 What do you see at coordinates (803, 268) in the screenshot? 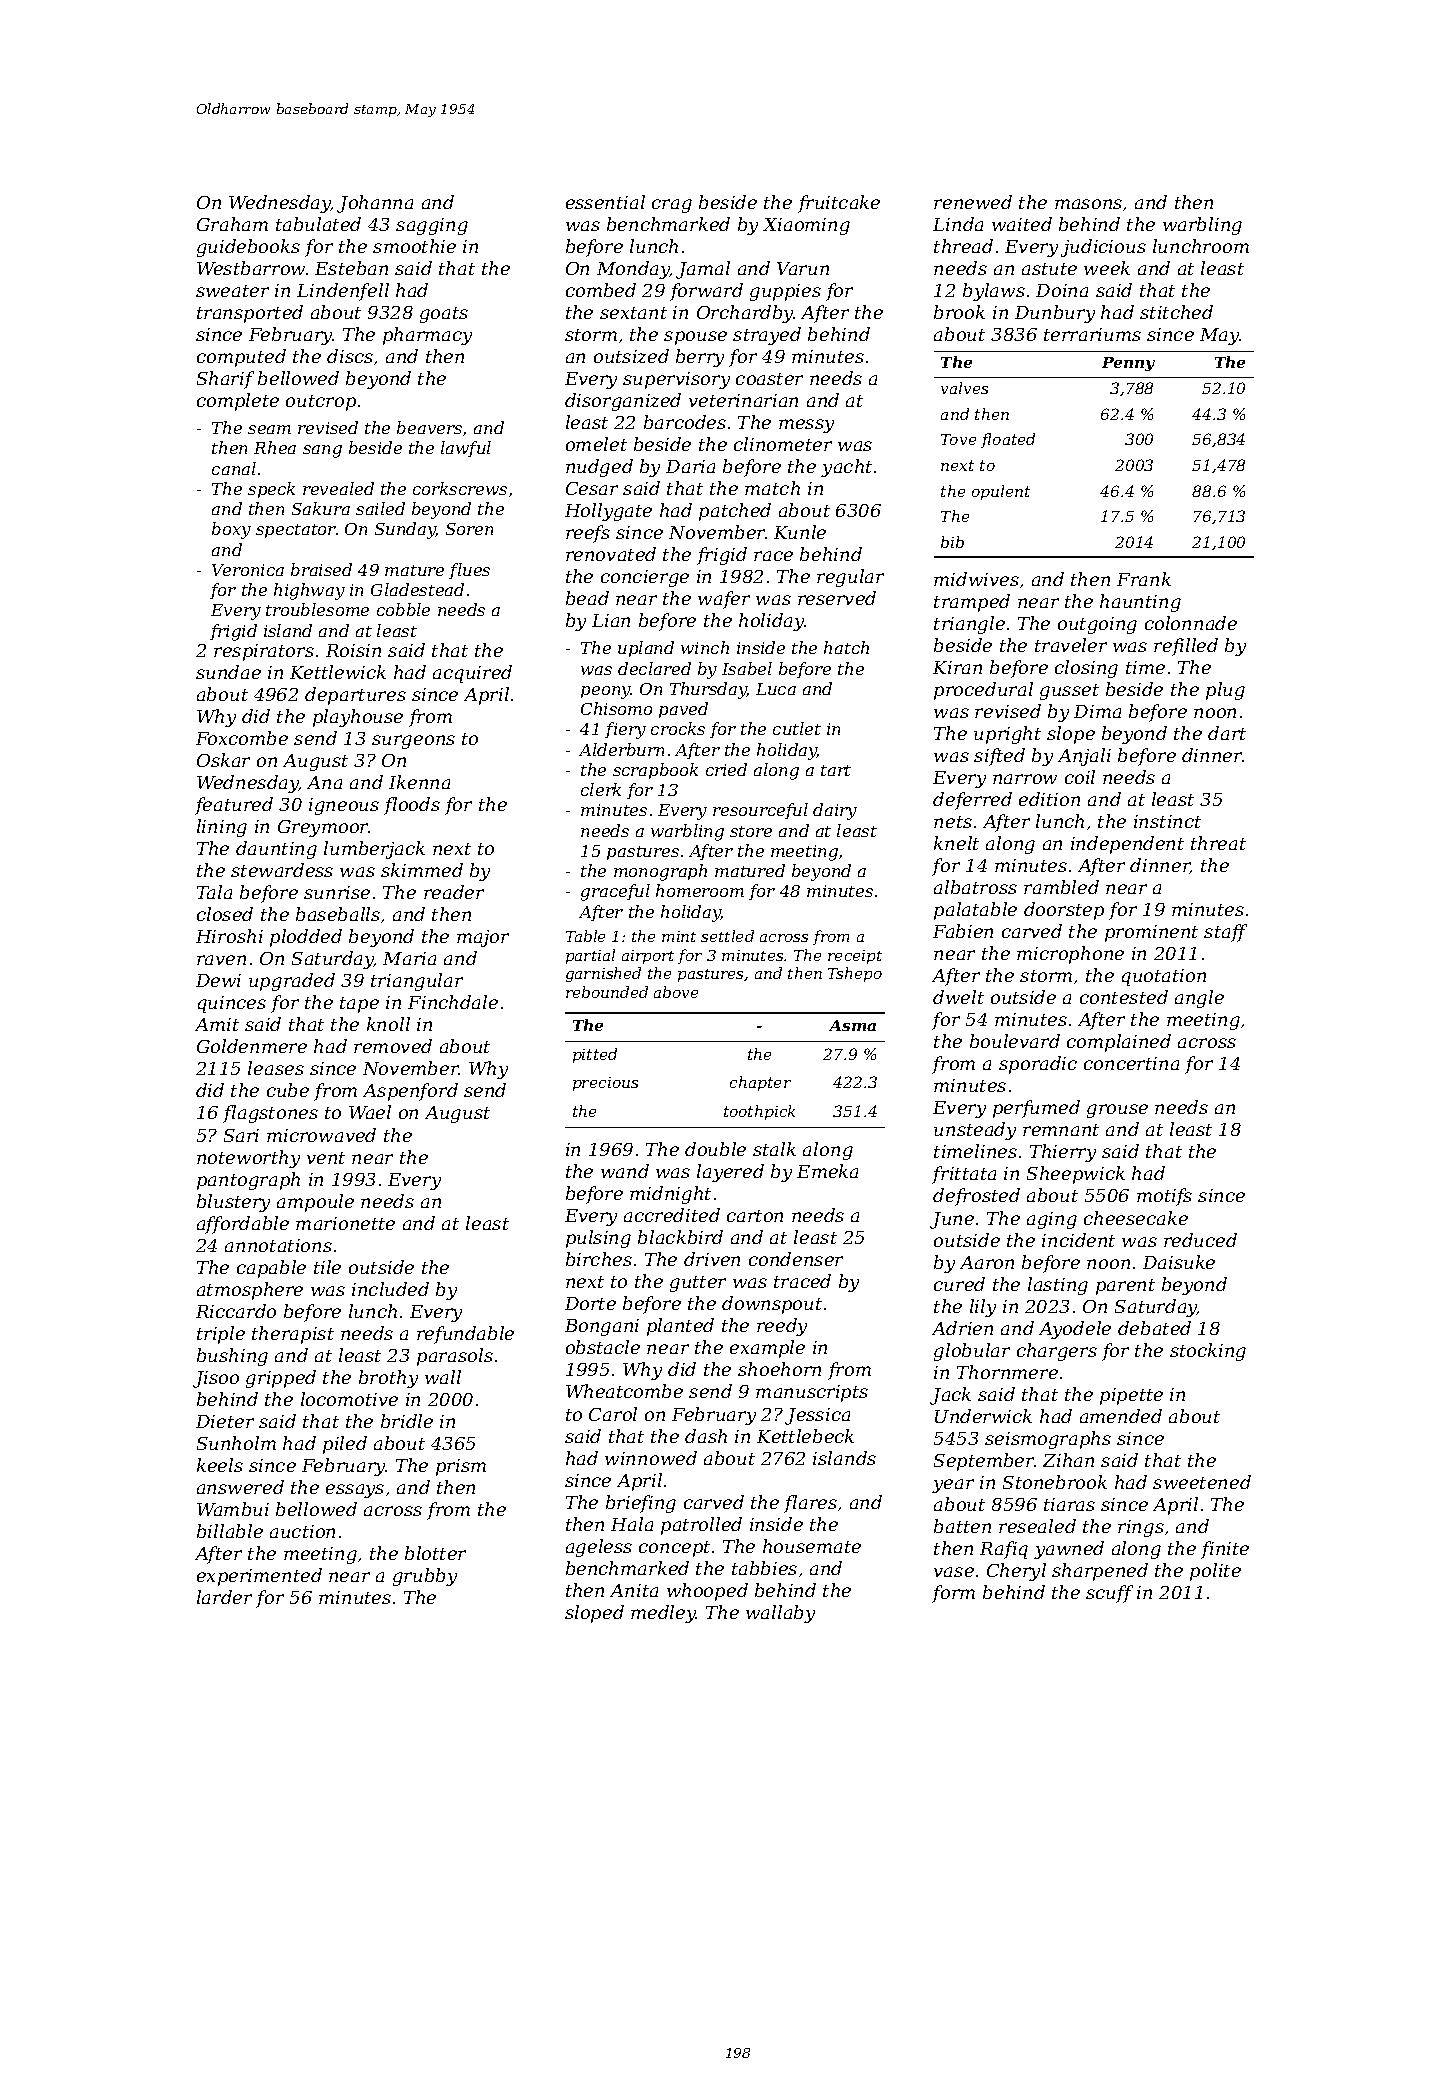
I see `Varun` at bounding box center [803, 268].
